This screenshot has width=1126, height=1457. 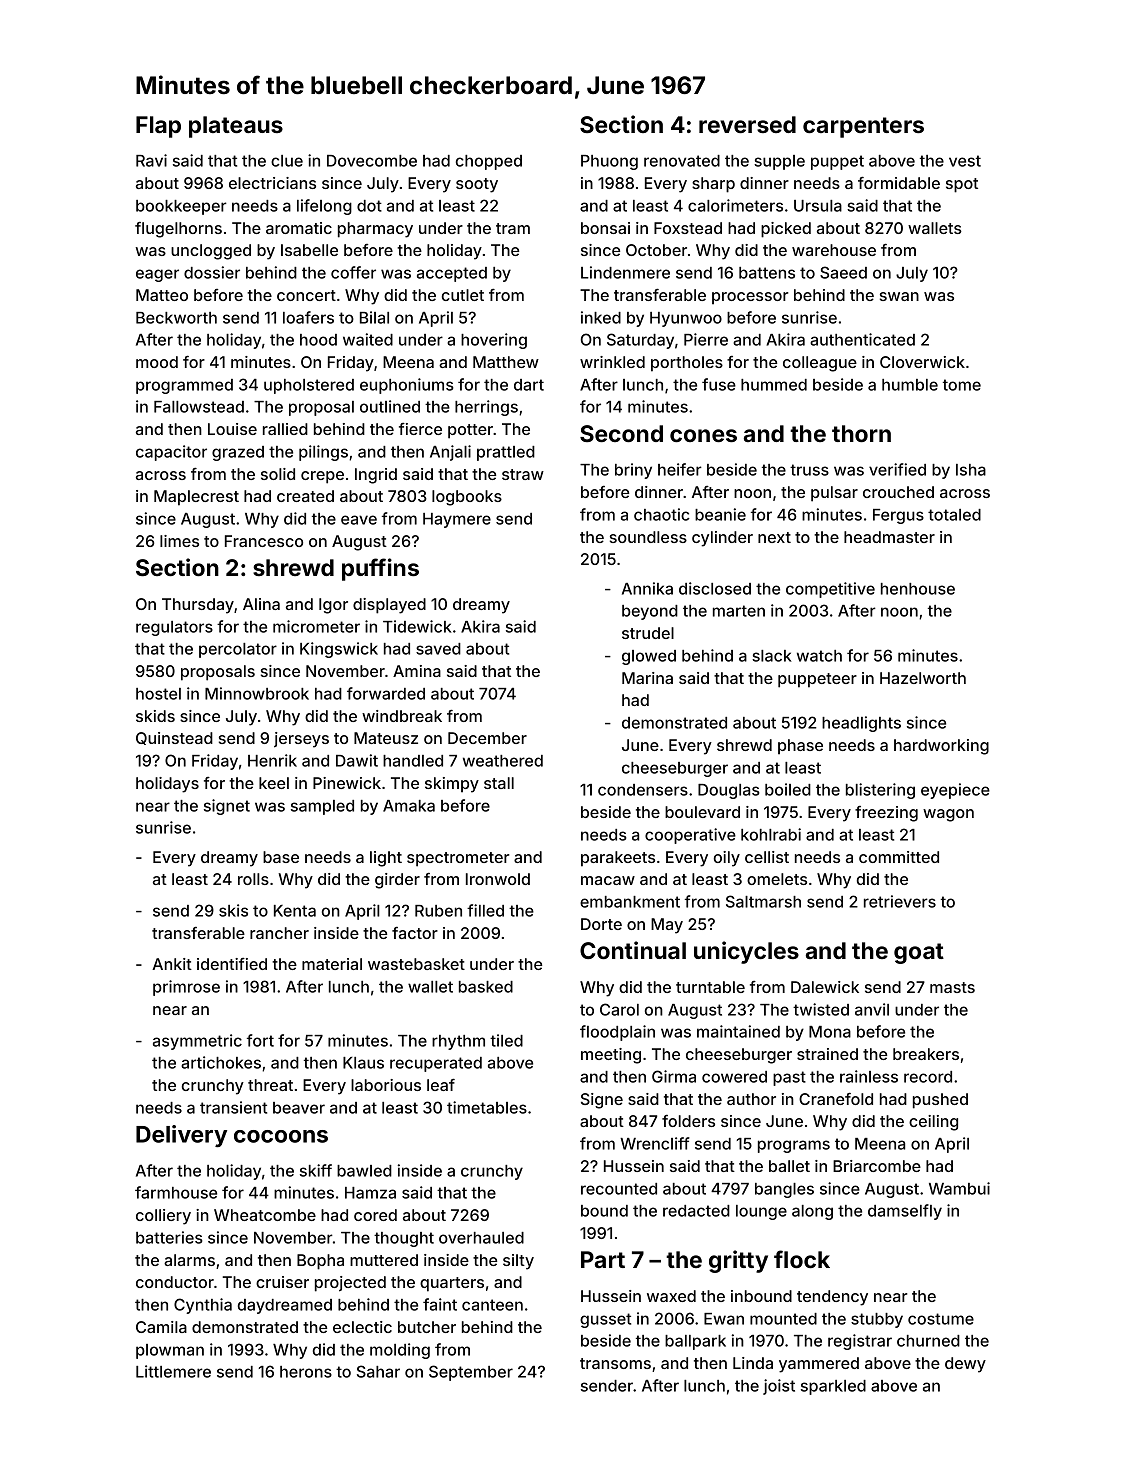 I want to click on glowed, so click(x=649, y=657).
